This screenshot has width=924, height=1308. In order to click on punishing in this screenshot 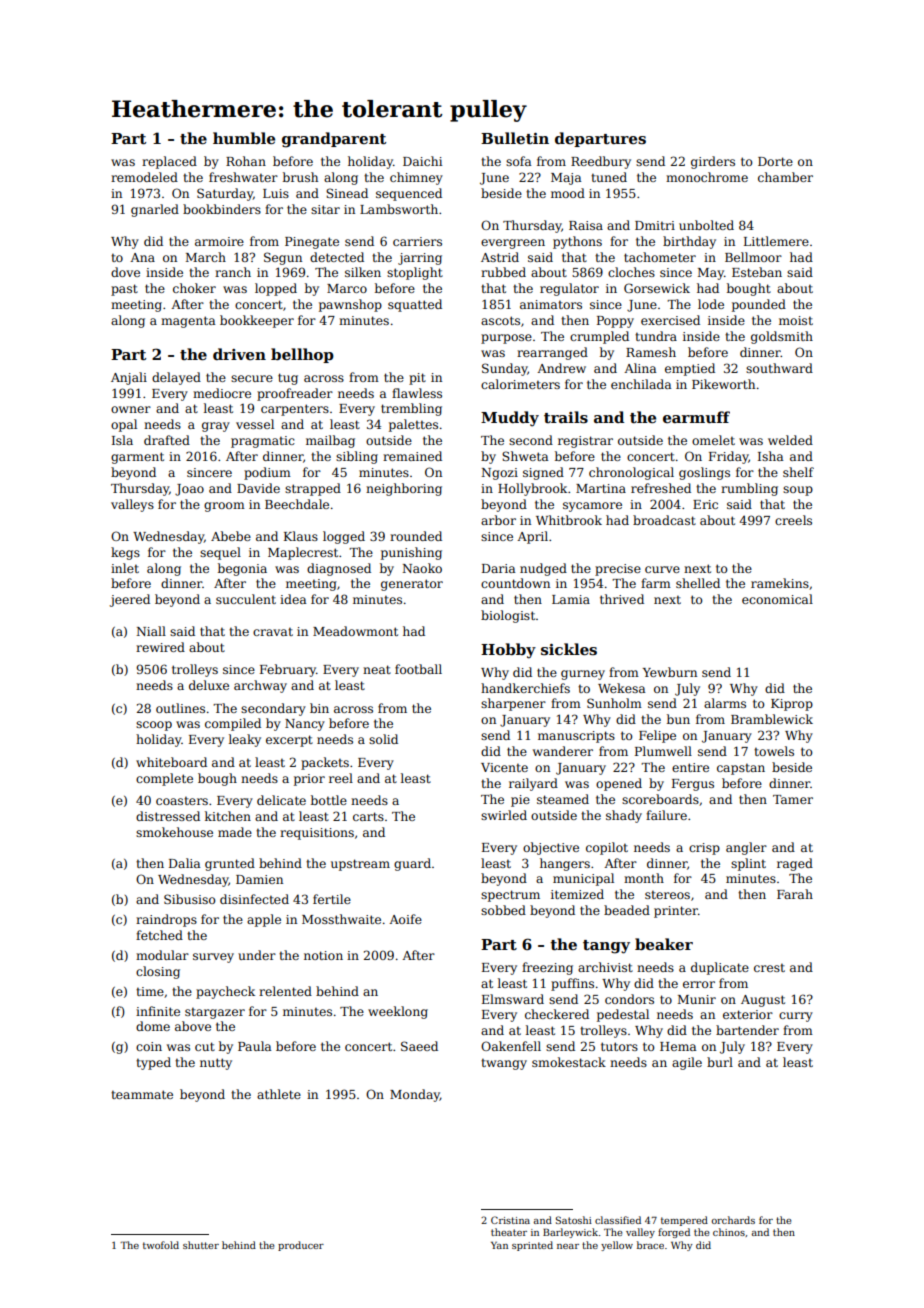, I will do `click(411, 553)`.
